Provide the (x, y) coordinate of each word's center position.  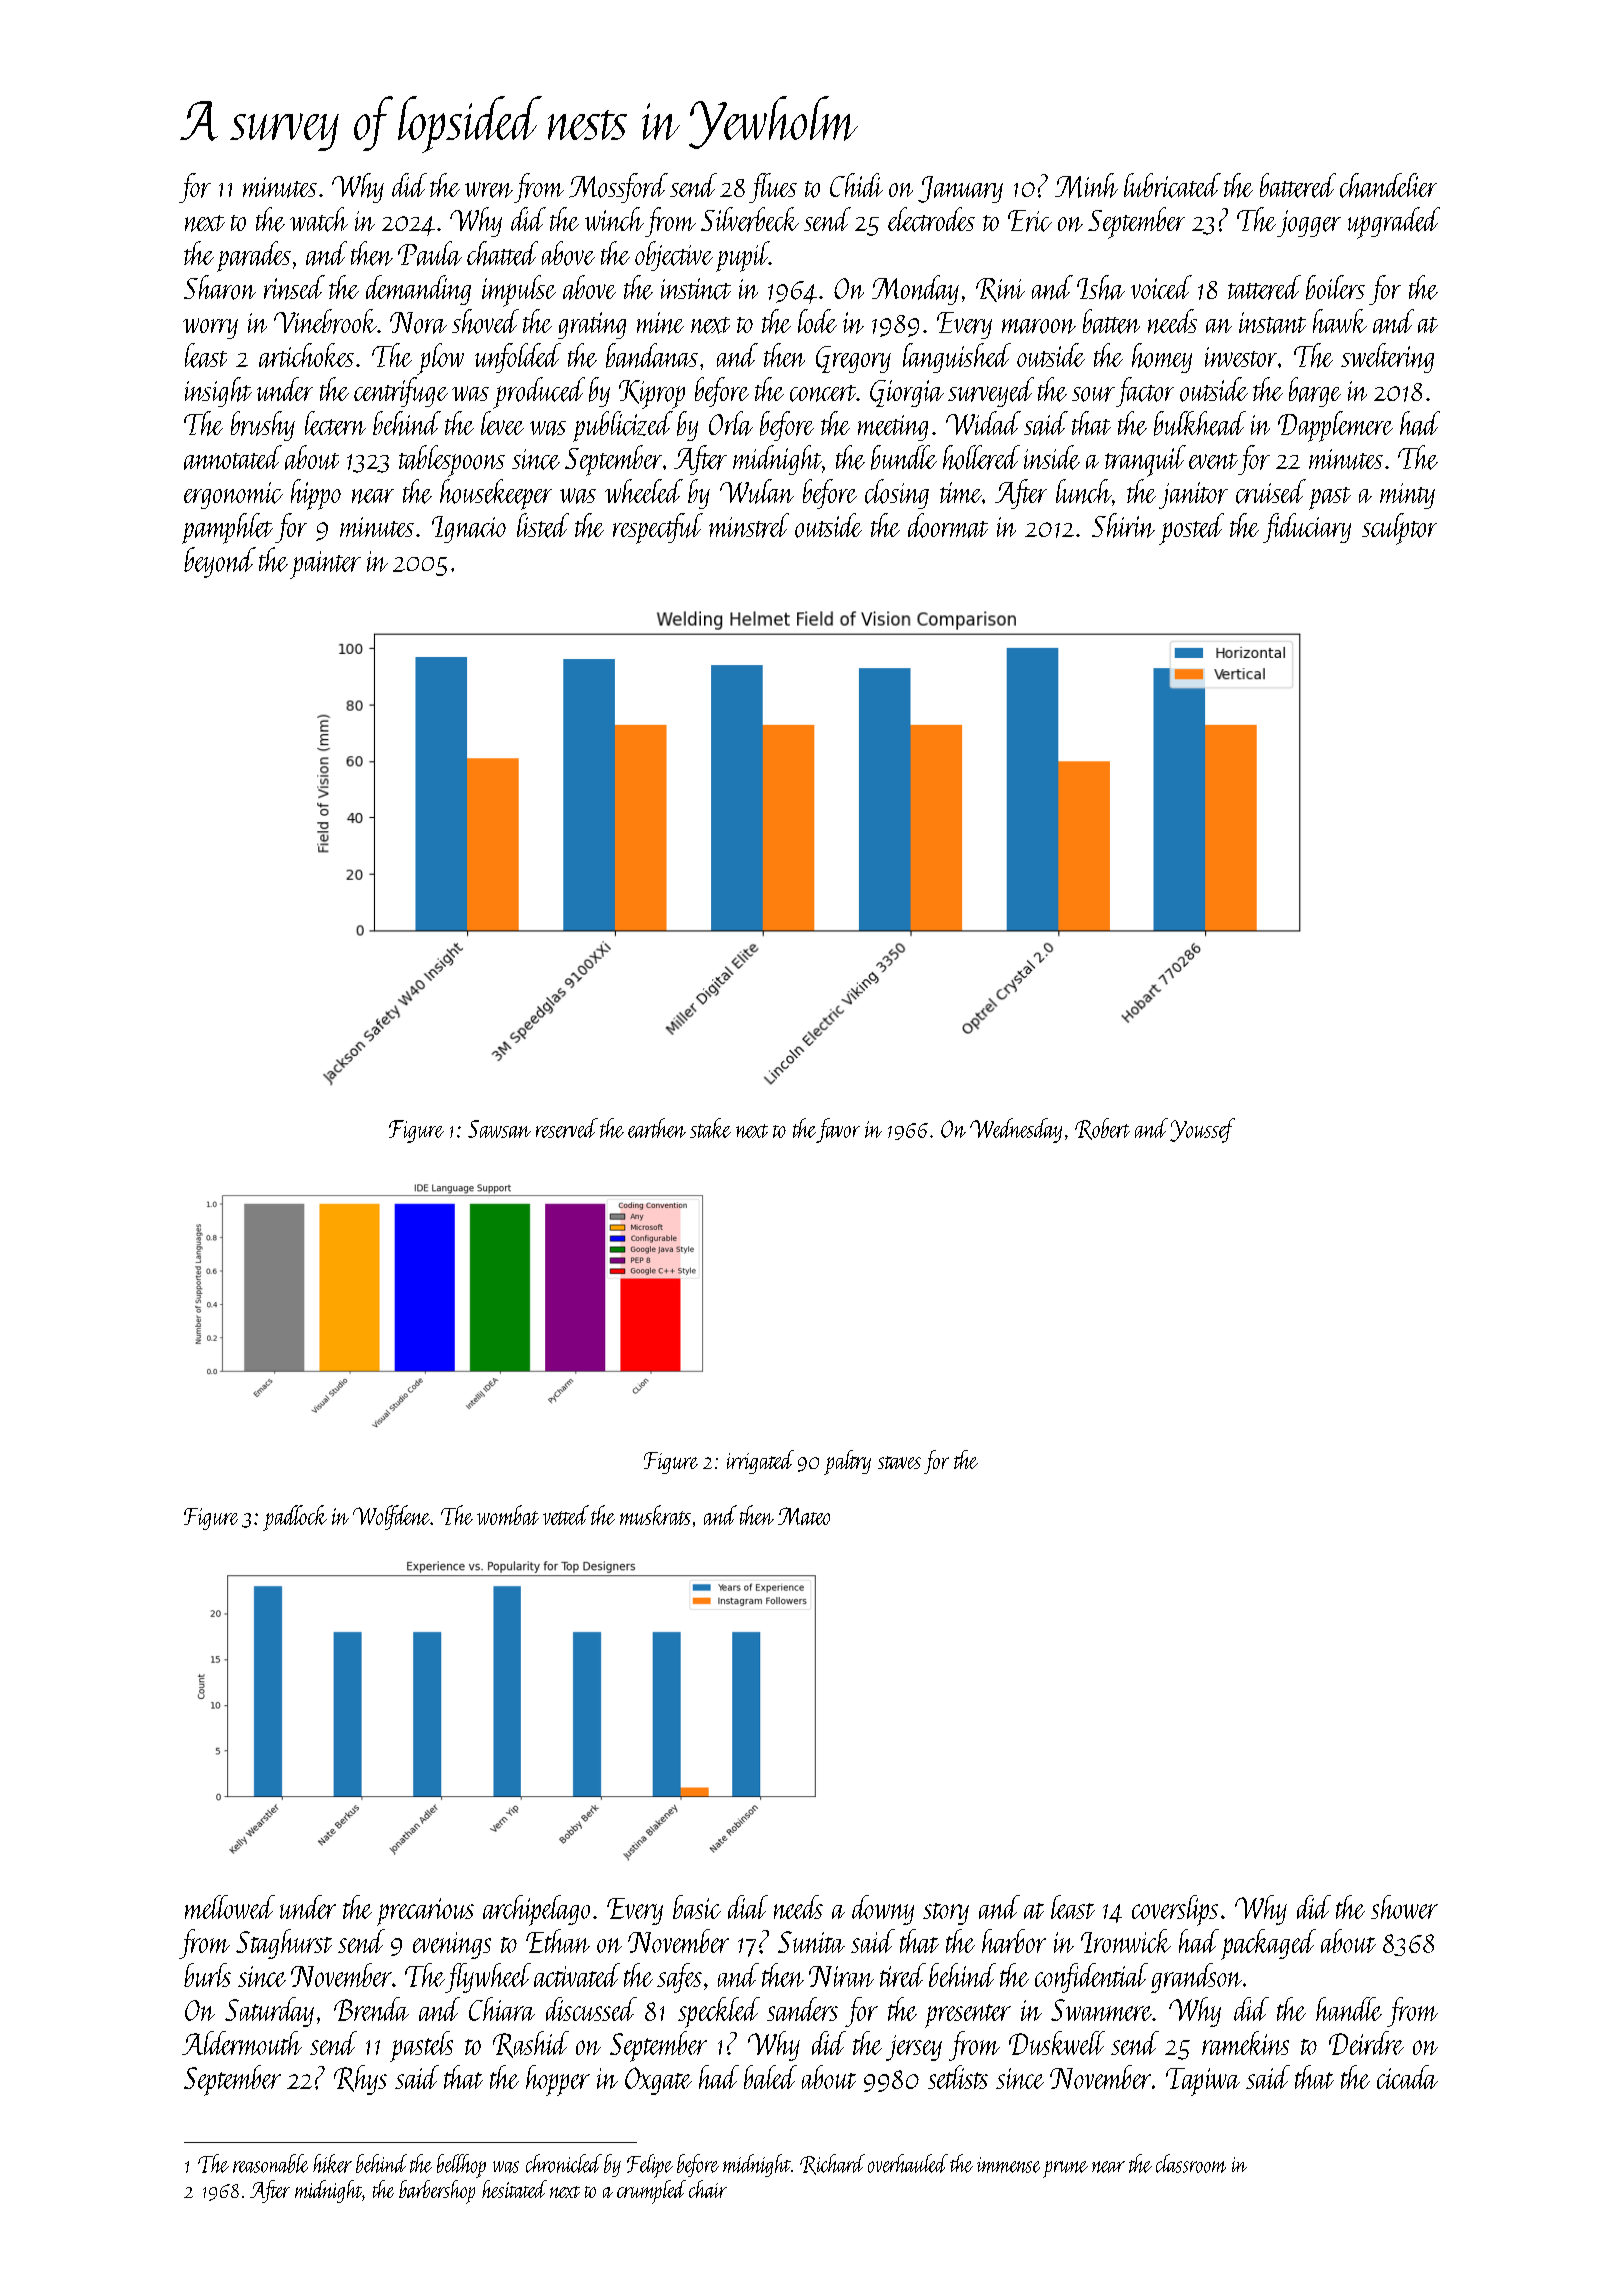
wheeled (644, 491)
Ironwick (1126, 1941)
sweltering (1387, 358)
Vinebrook (325, 321)
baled (770, 2077)
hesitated (514, 2189)
